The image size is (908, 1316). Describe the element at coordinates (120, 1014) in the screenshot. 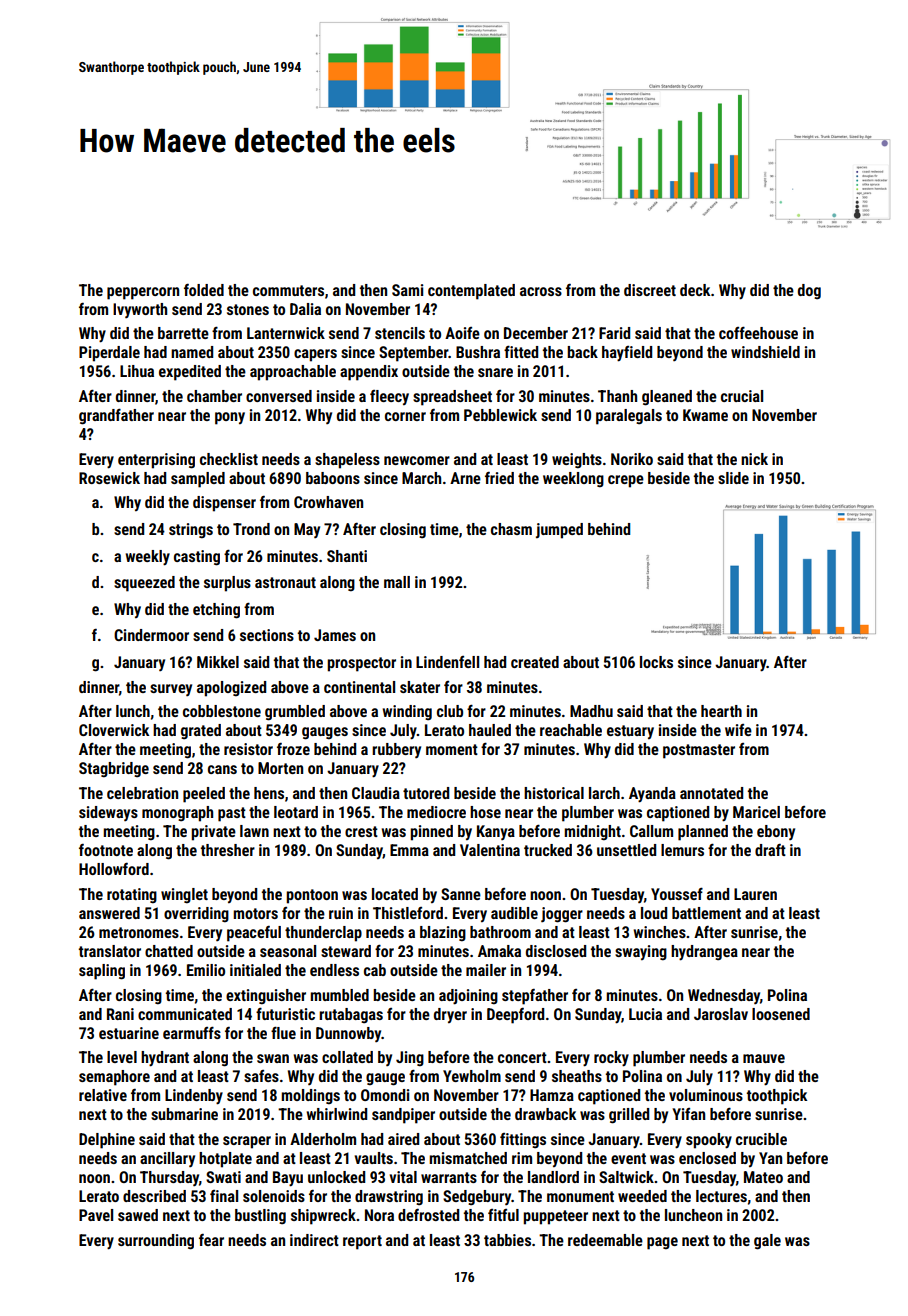

I see `Rani` at that location.
